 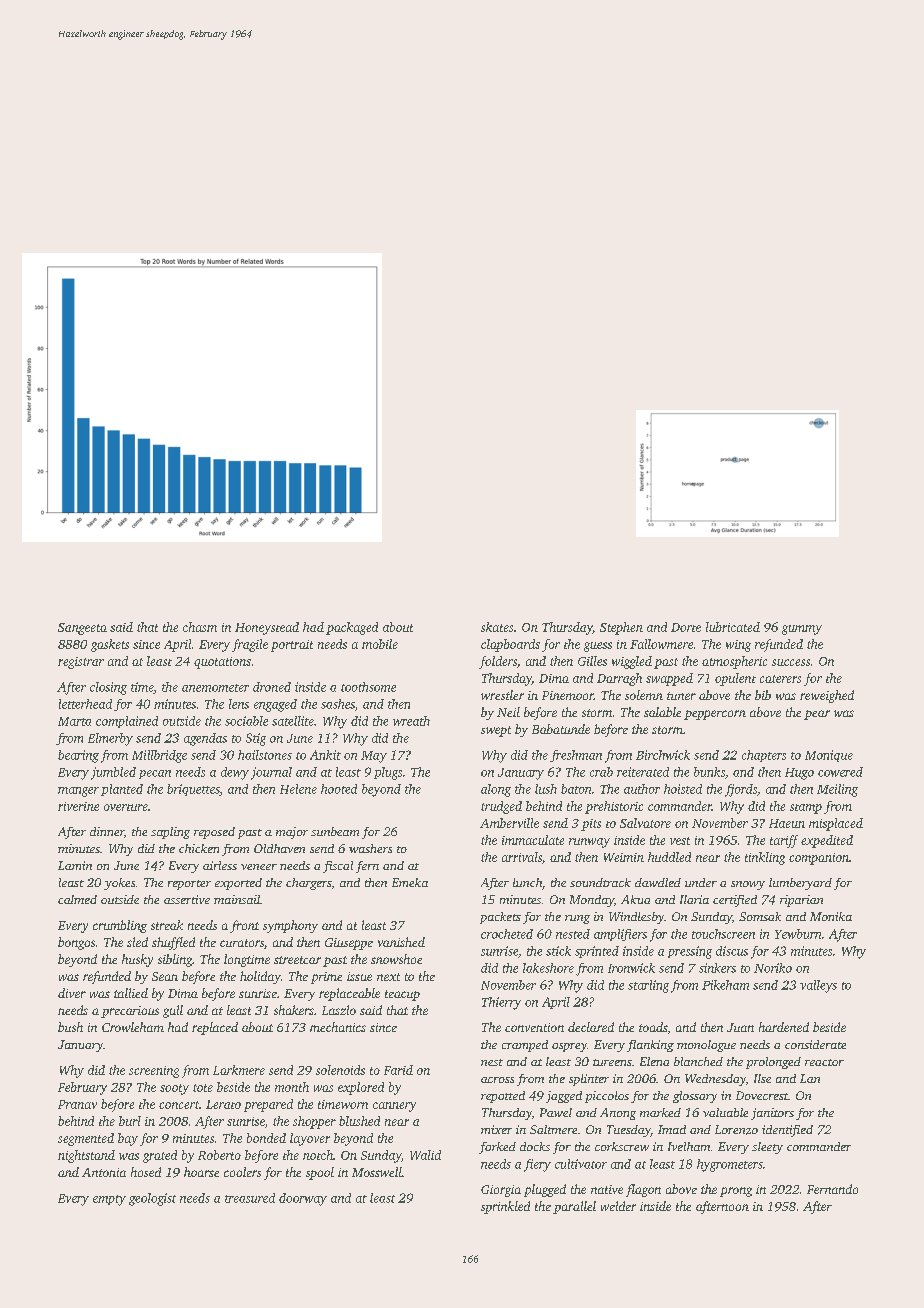 I want to click on Sangeeta, so click(x=82, y=629).
